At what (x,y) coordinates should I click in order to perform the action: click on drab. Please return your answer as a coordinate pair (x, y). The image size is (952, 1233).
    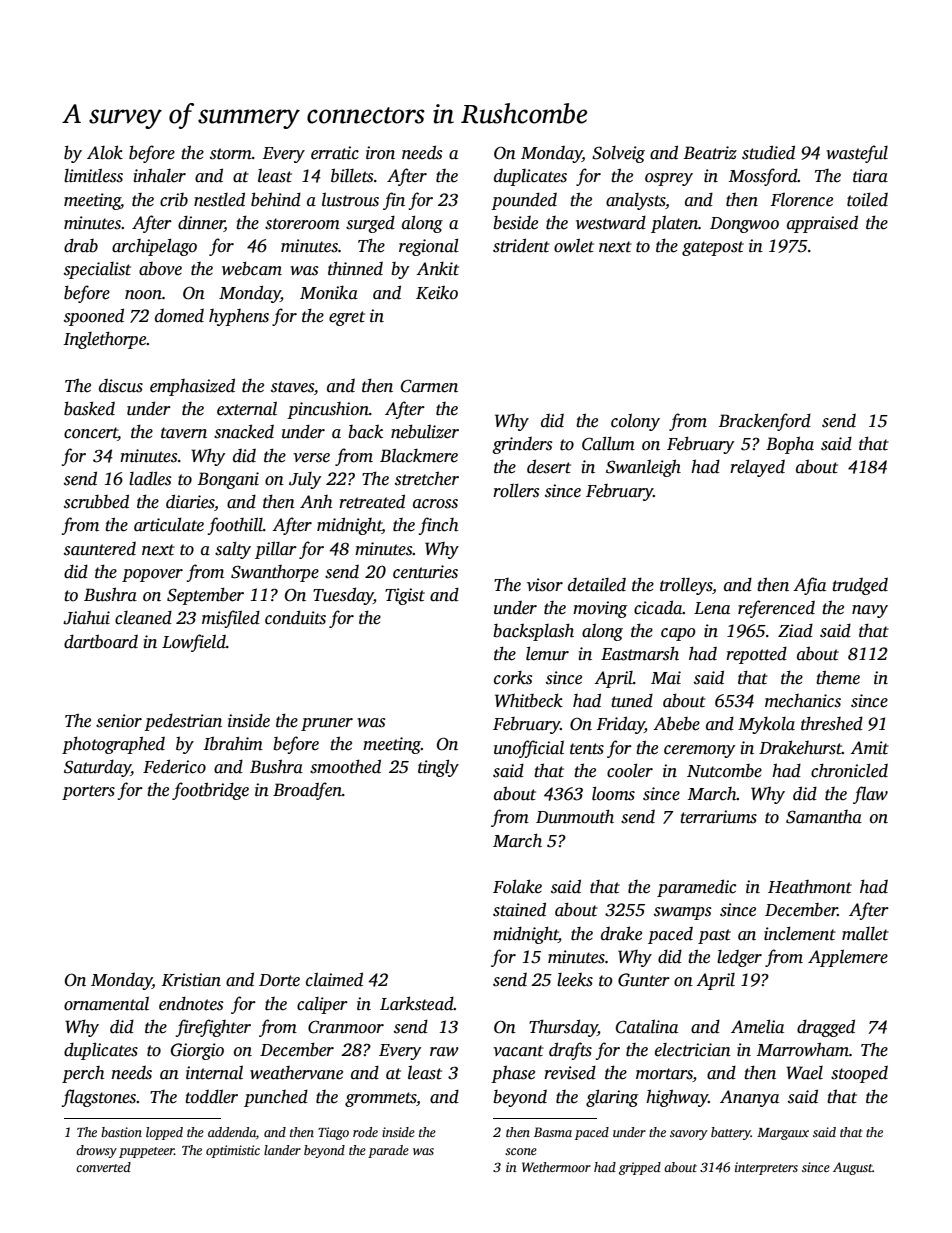
    Looking at the image, I should click on (81, 246).
